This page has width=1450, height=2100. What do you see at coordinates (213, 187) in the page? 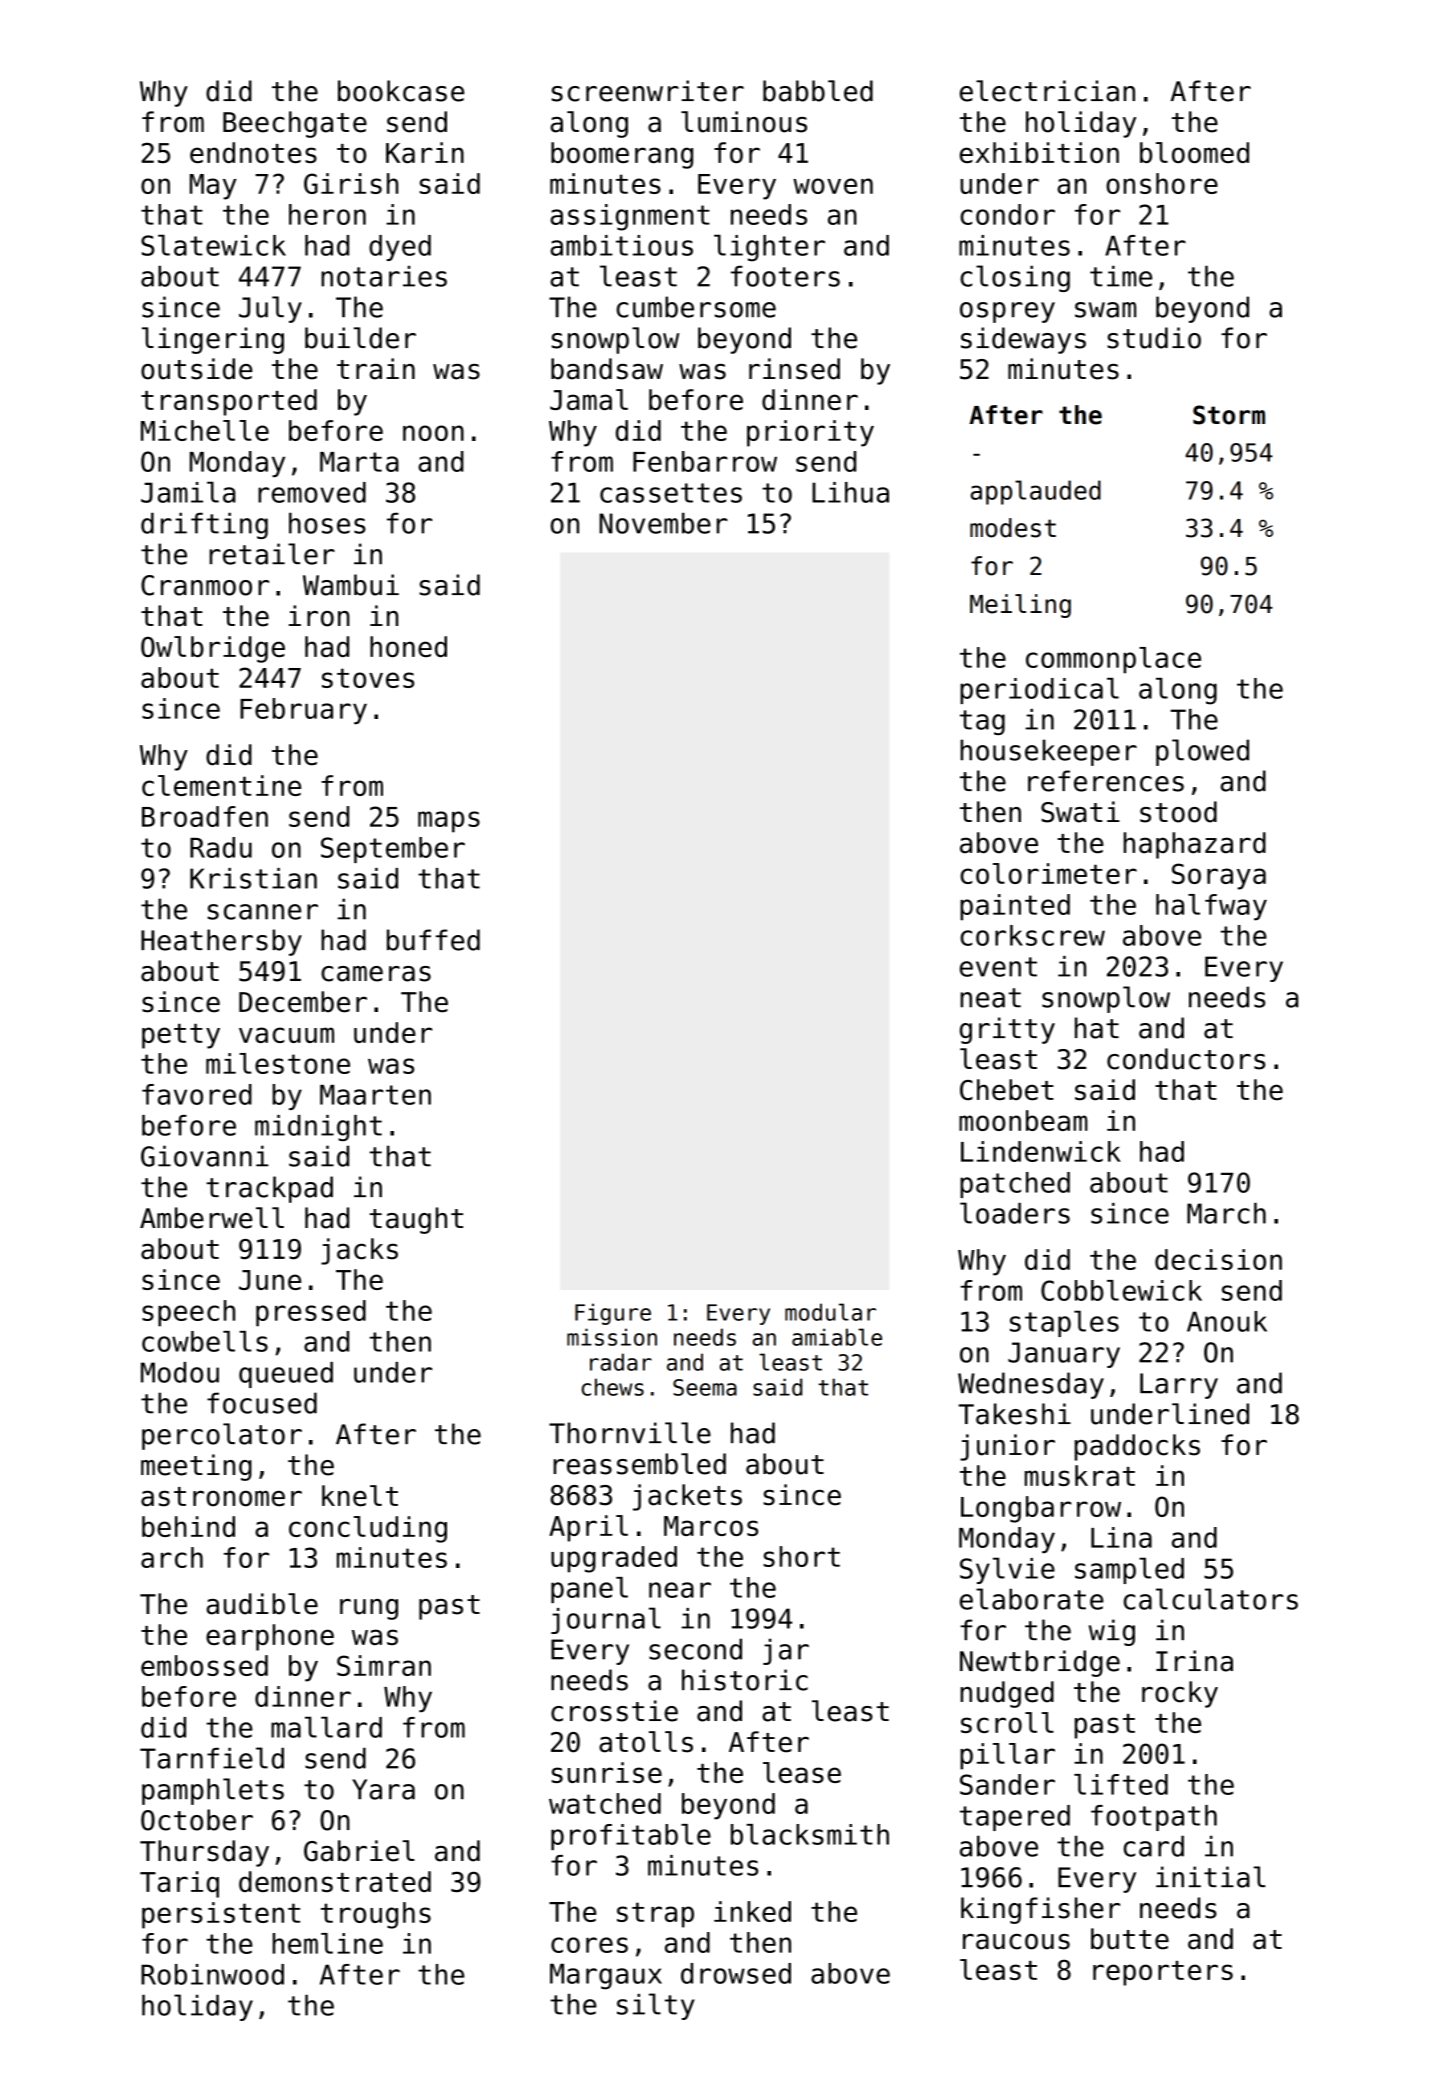
I see `May` at bounding box center [213, 187].
